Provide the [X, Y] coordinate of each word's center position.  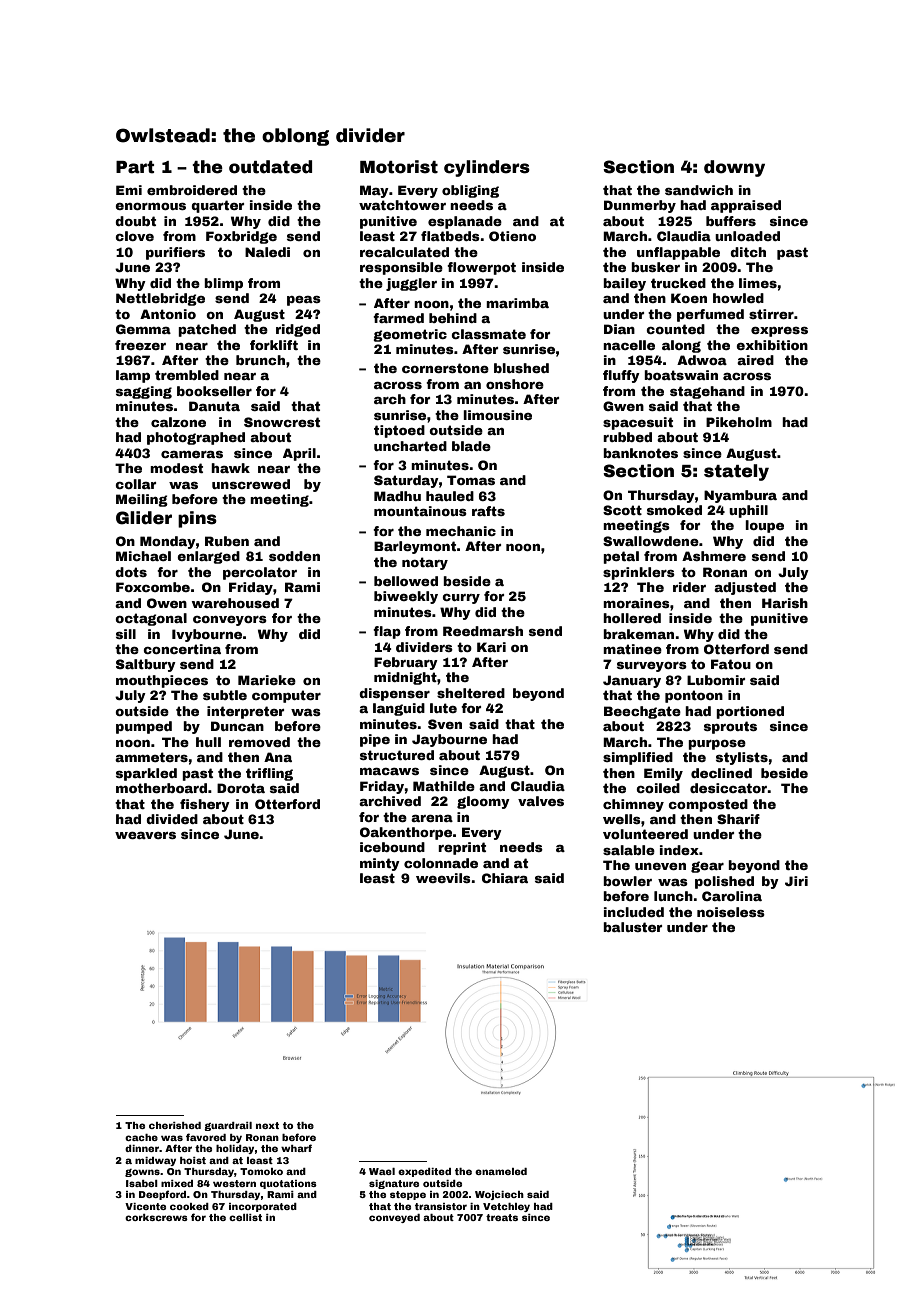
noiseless [731, 912]
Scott [622, 510]
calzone [178, 422]
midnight [405, 678]
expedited [424, 1172]
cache [141, 1137]
